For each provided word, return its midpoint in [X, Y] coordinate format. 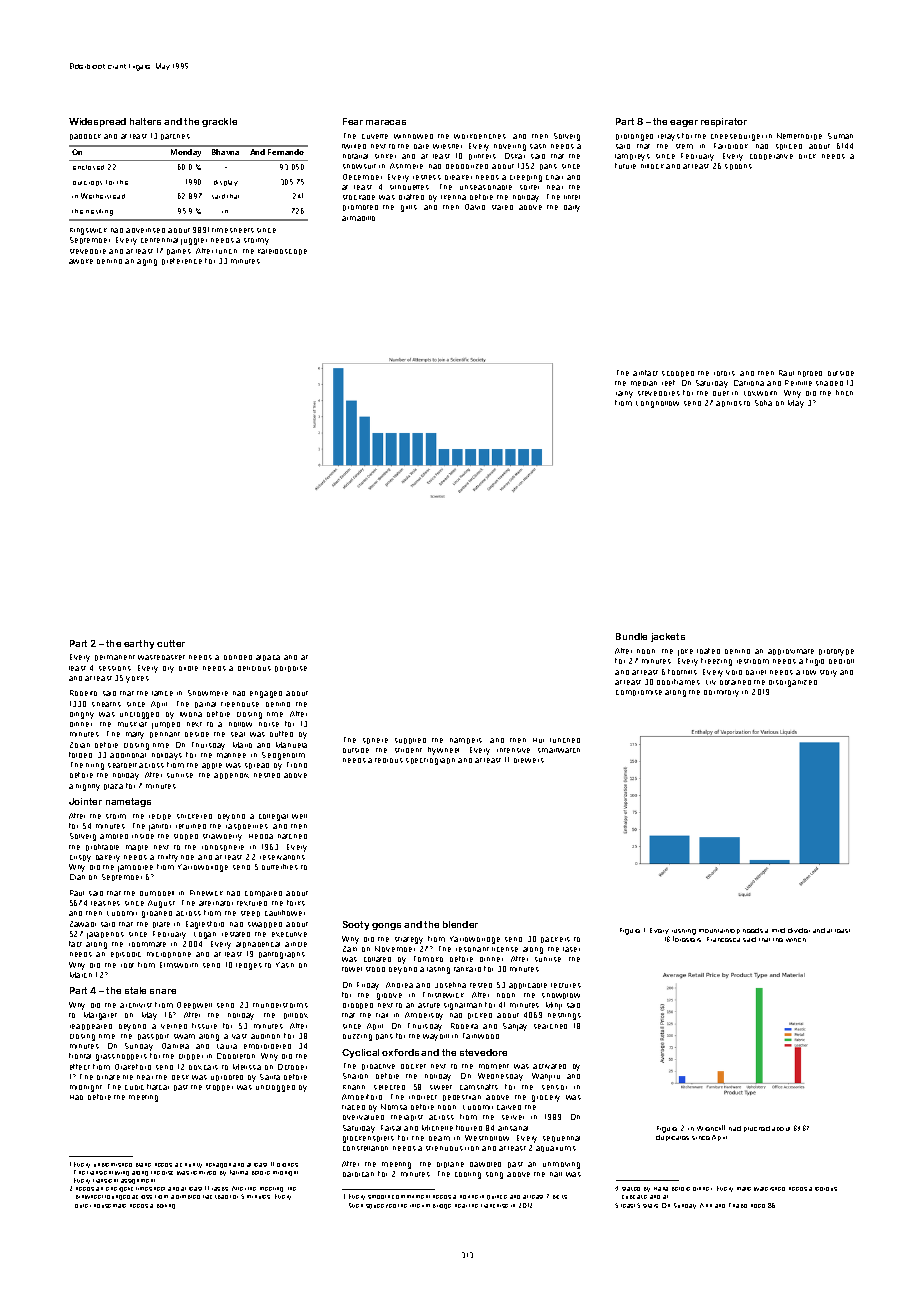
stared [502, 207]
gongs [386, 926]
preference [182, 261]
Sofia [763, 403]
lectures [566, 985]
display [226, 183]
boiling [166, 1206]
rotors [724, 373]
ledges [249, 966]
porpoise [291, 669]
